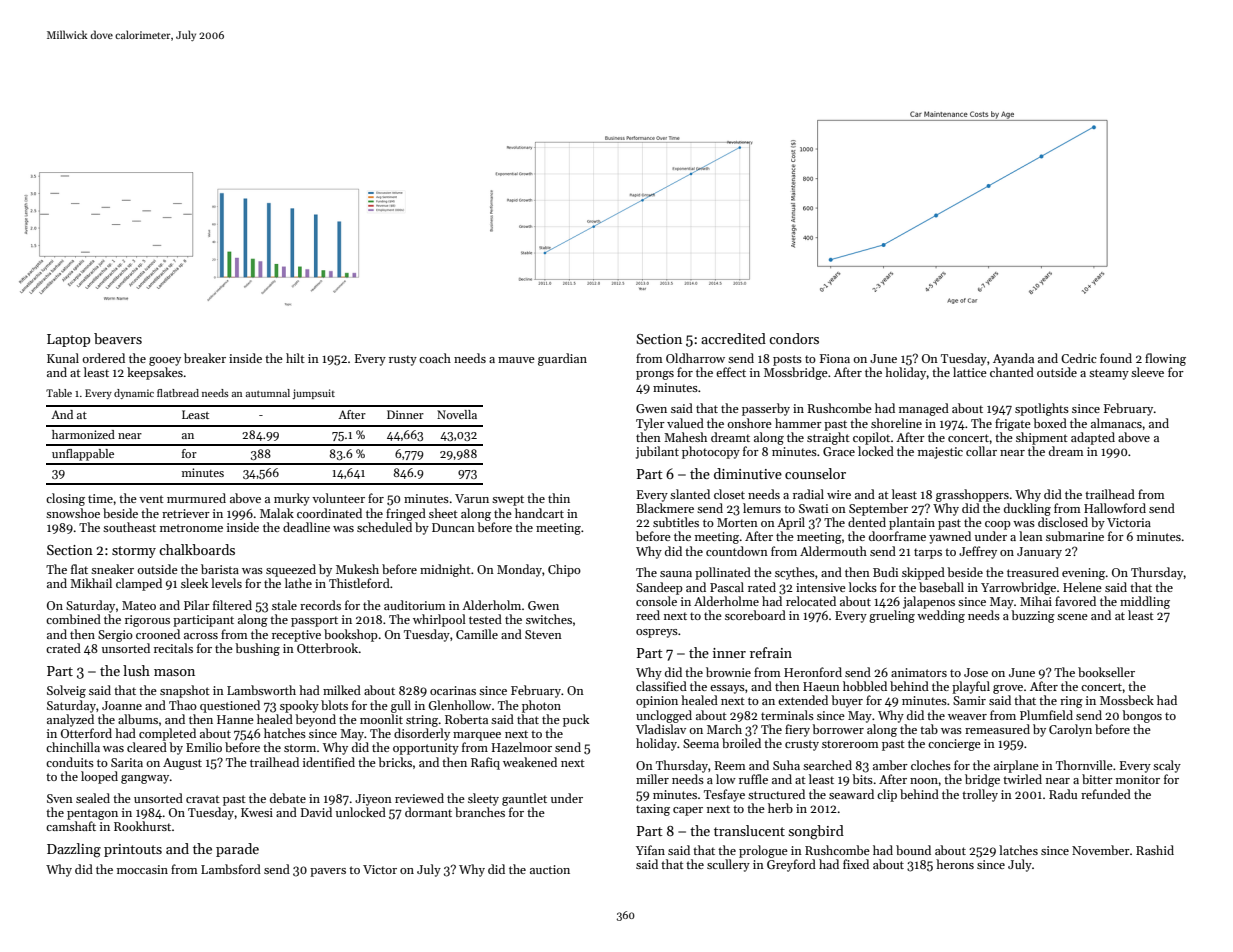 This page has width=1233, height=952. What do you see at coordinates (1072, 617) in the page?
I see `scene` at bounding box center [1072, 617].
